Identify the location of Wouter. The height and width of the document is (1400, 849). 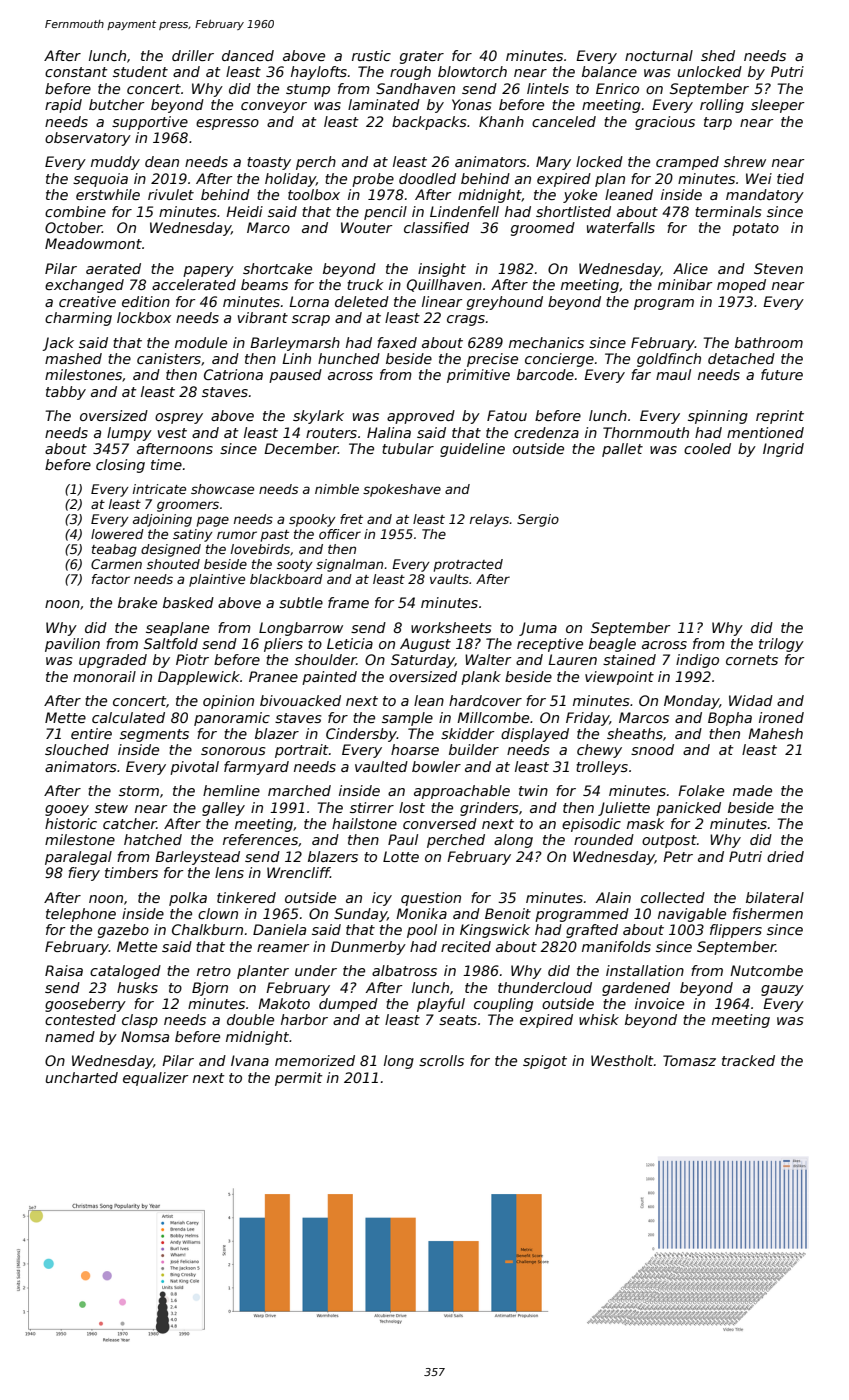
(367, 227).
